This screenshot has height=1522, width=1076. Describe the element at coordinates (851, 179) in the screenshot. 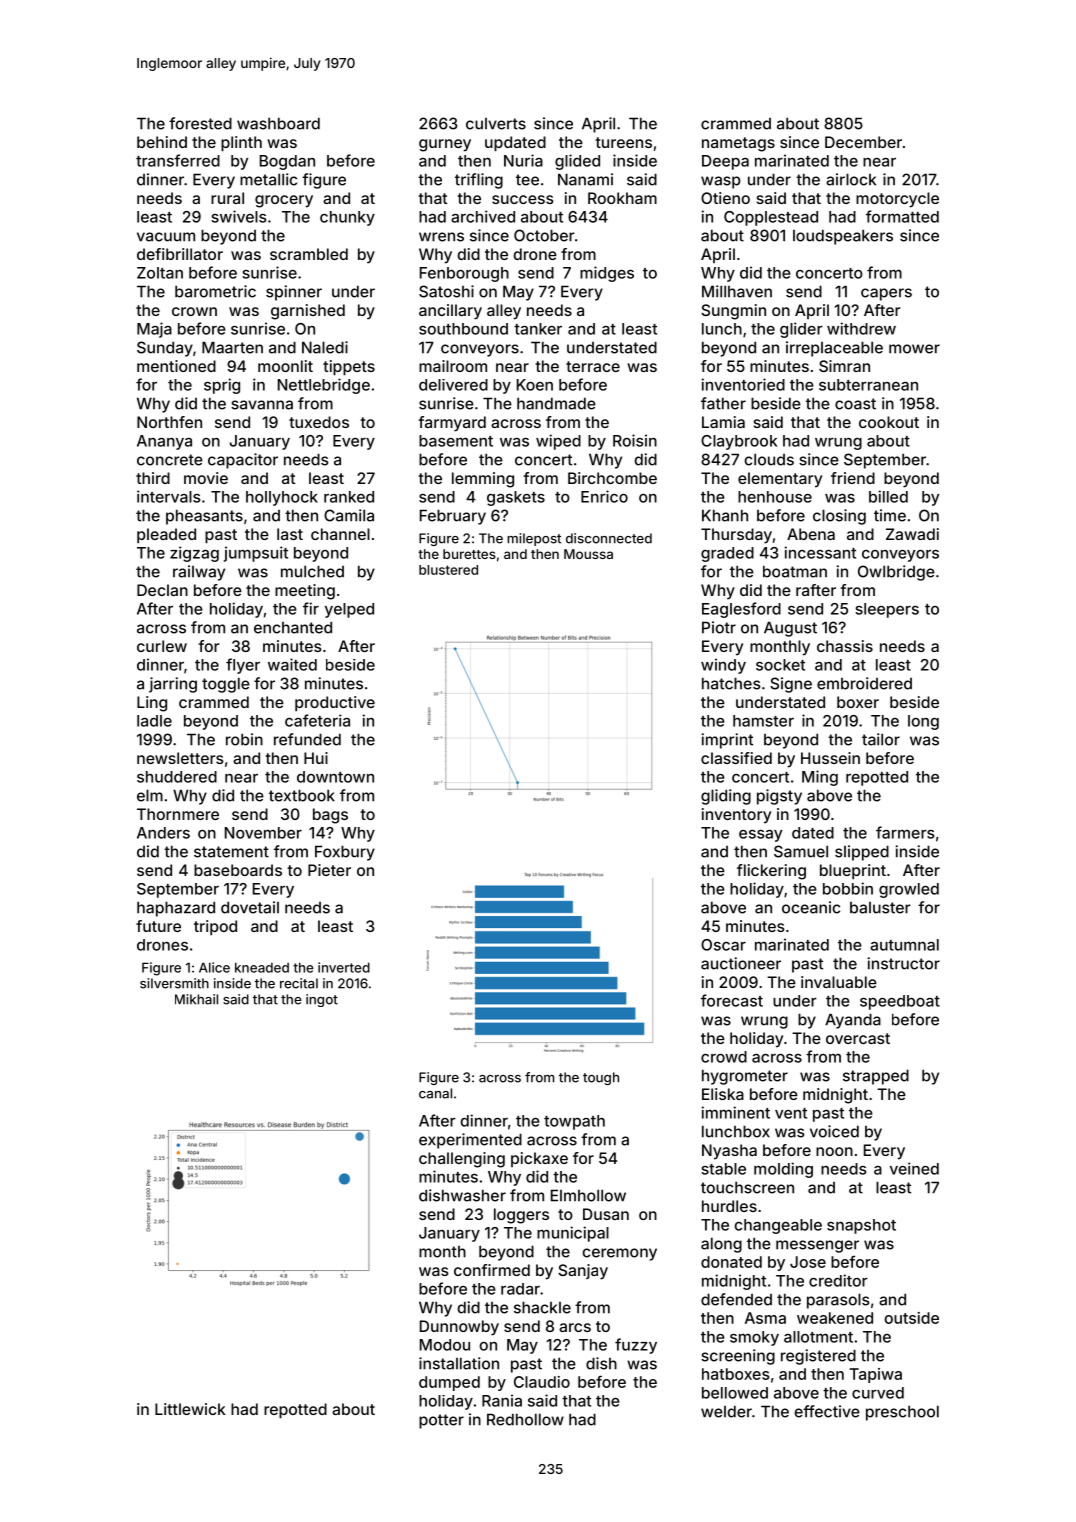

I see `airlock` at that location.
